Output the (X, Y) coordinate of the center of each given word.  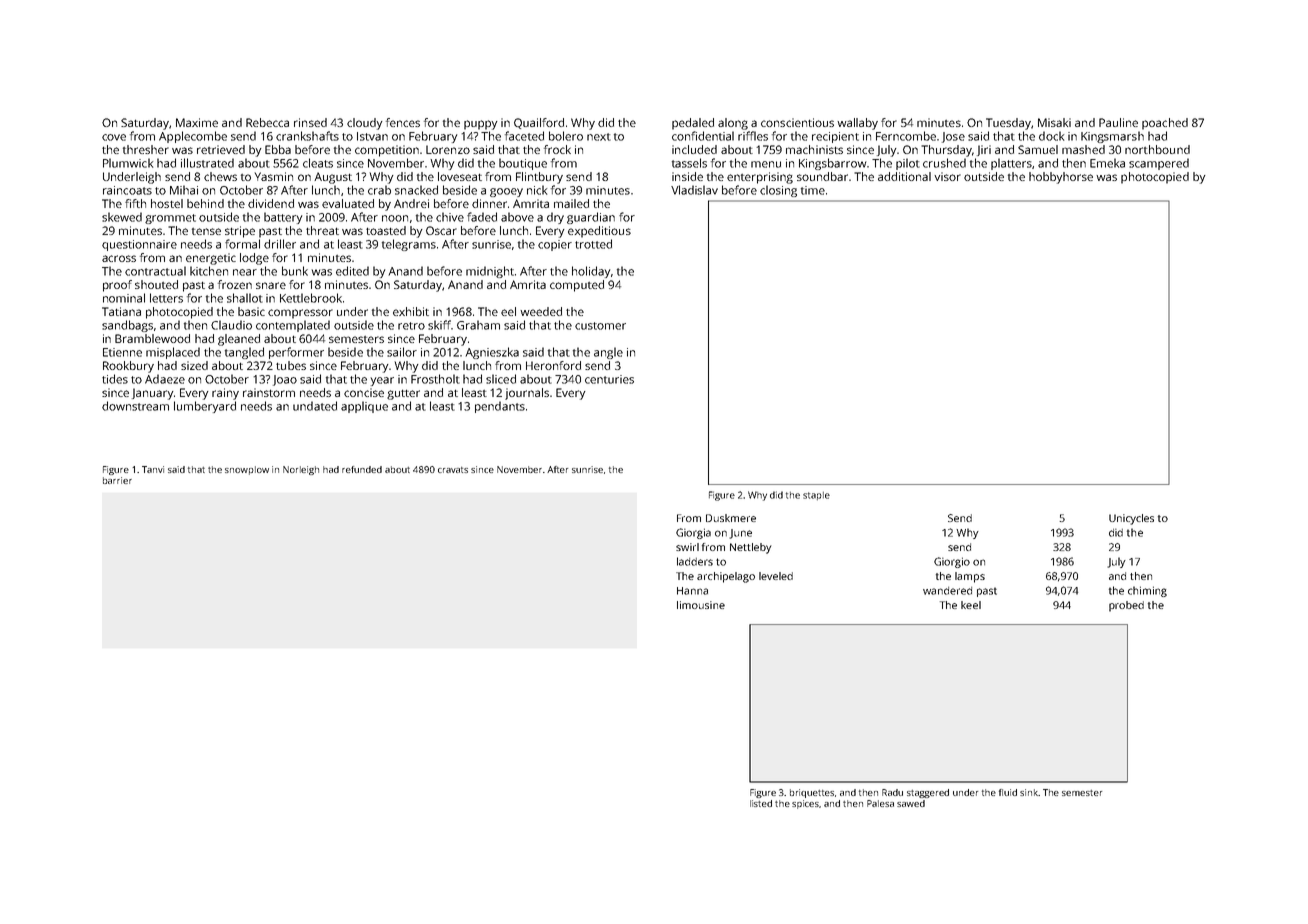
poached (1165, 124)
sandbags (127, 326)
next (599, 137)
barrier (117, 480)
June (740, 534)
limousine (701, 605)
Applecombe (193, 137)
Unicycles (1131, 519)
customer (600, 326)
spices (805, 804)
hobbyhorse (1061, 178)
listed (761, 803)
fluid (1008, 792)
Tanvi (153, 469)
